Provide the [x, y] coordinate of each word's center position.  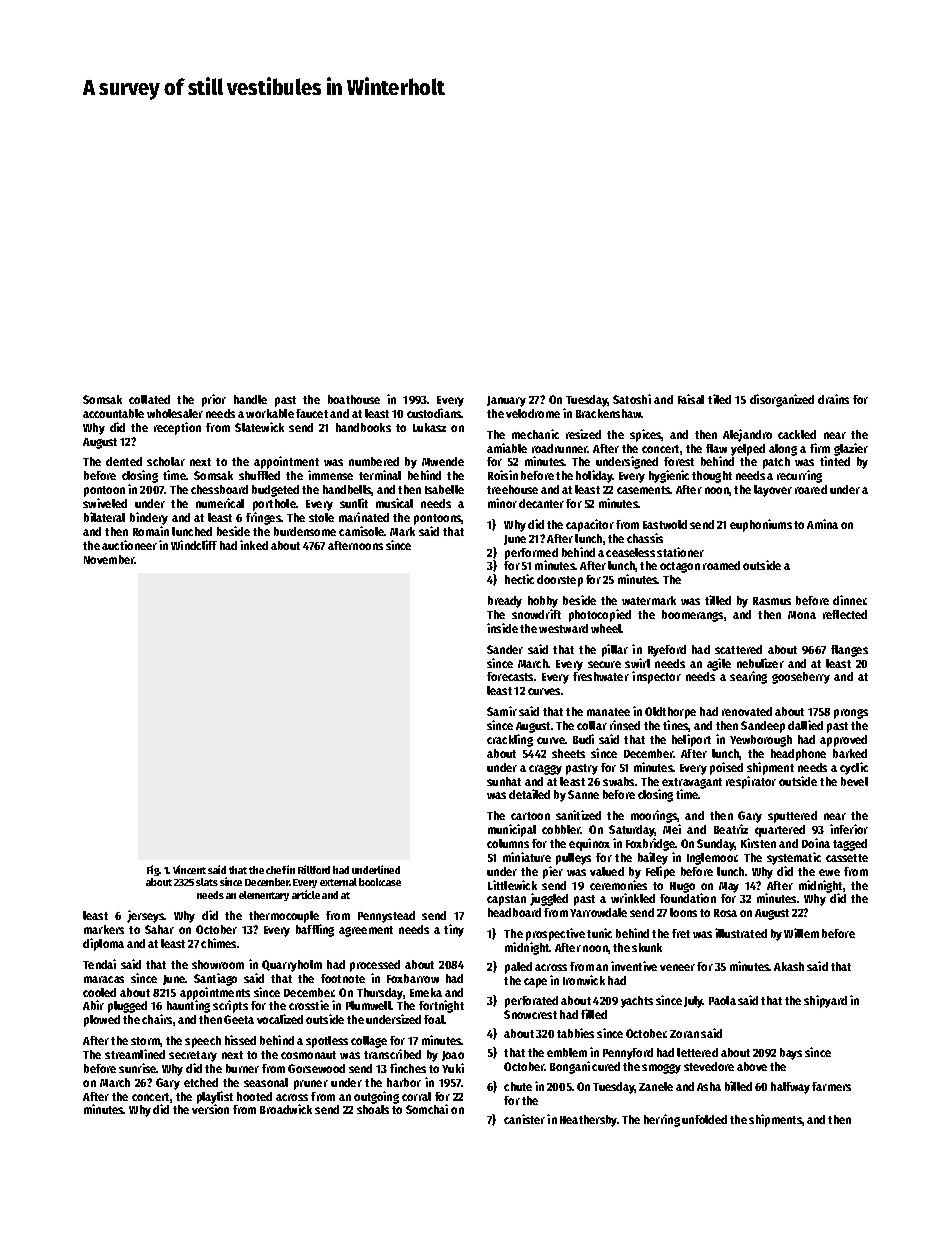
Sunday [716, 845]
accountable [113, 413]
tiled [719, 399]
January [506, 401]
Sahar [159, 929]
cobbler [561, 829]
